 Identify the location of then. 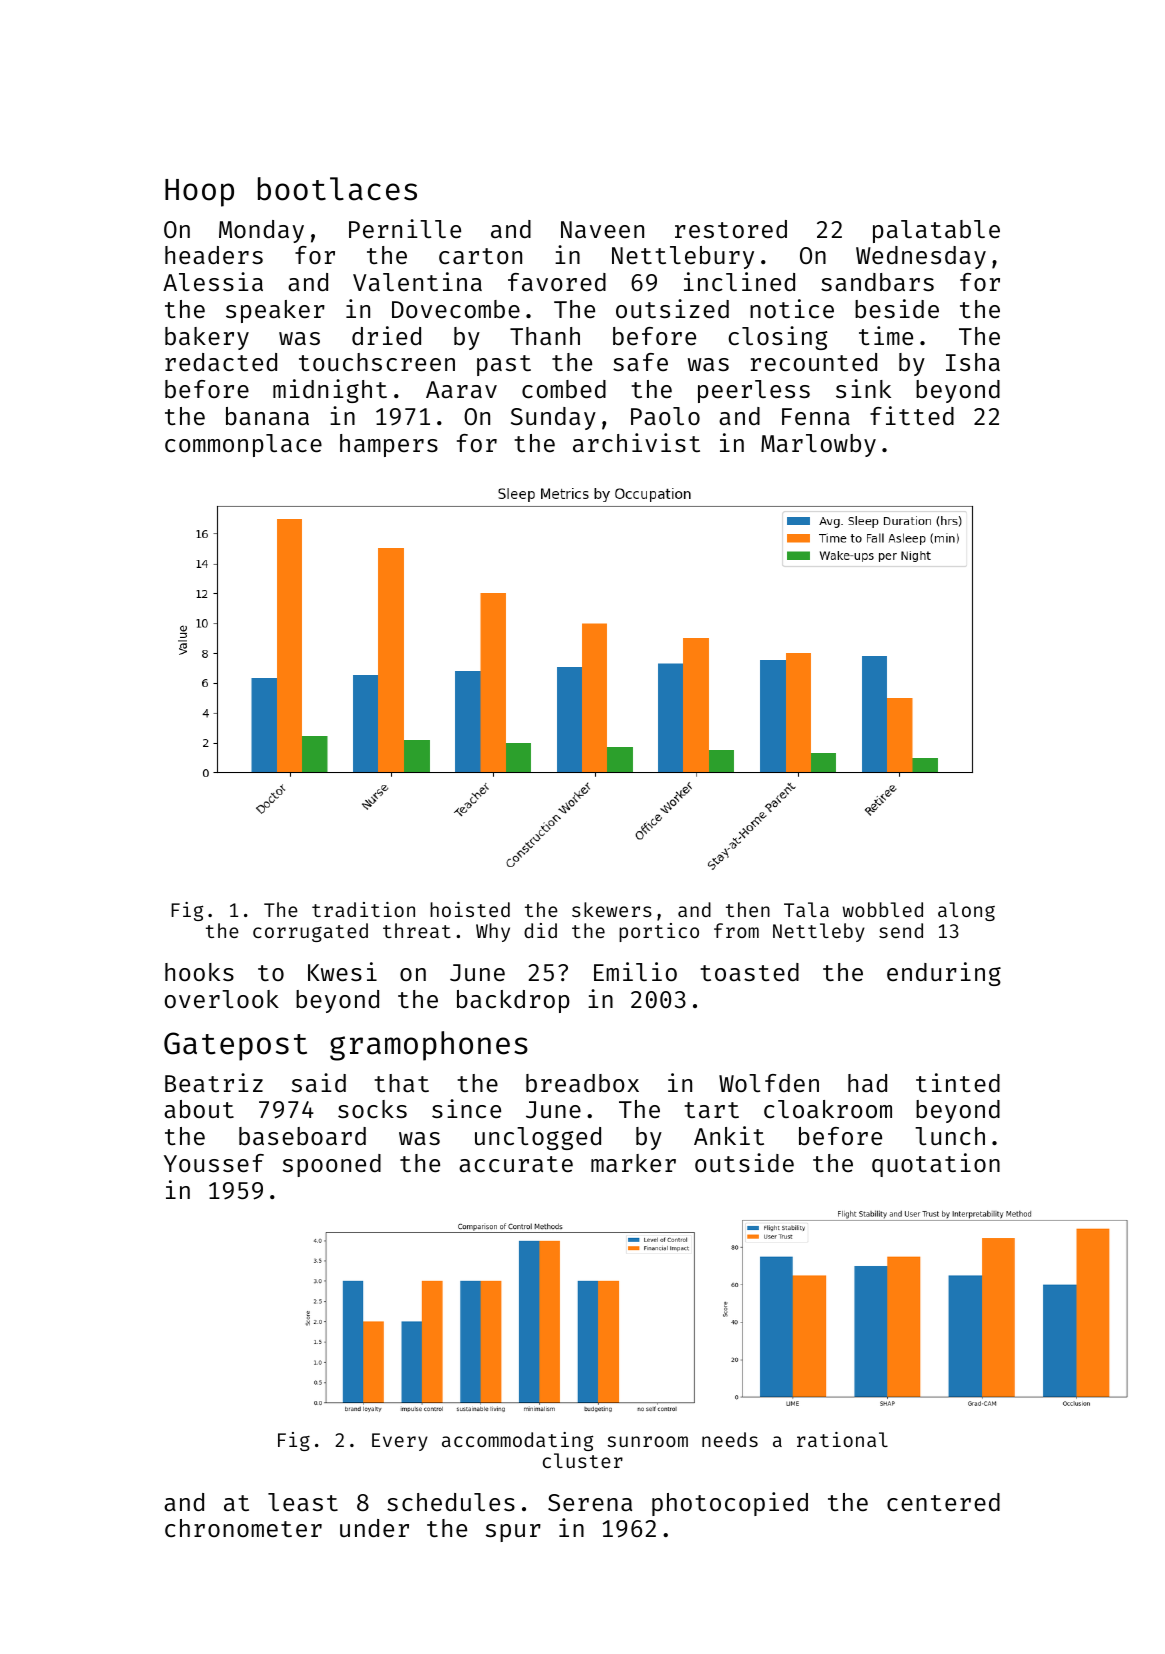
(748, 909).
